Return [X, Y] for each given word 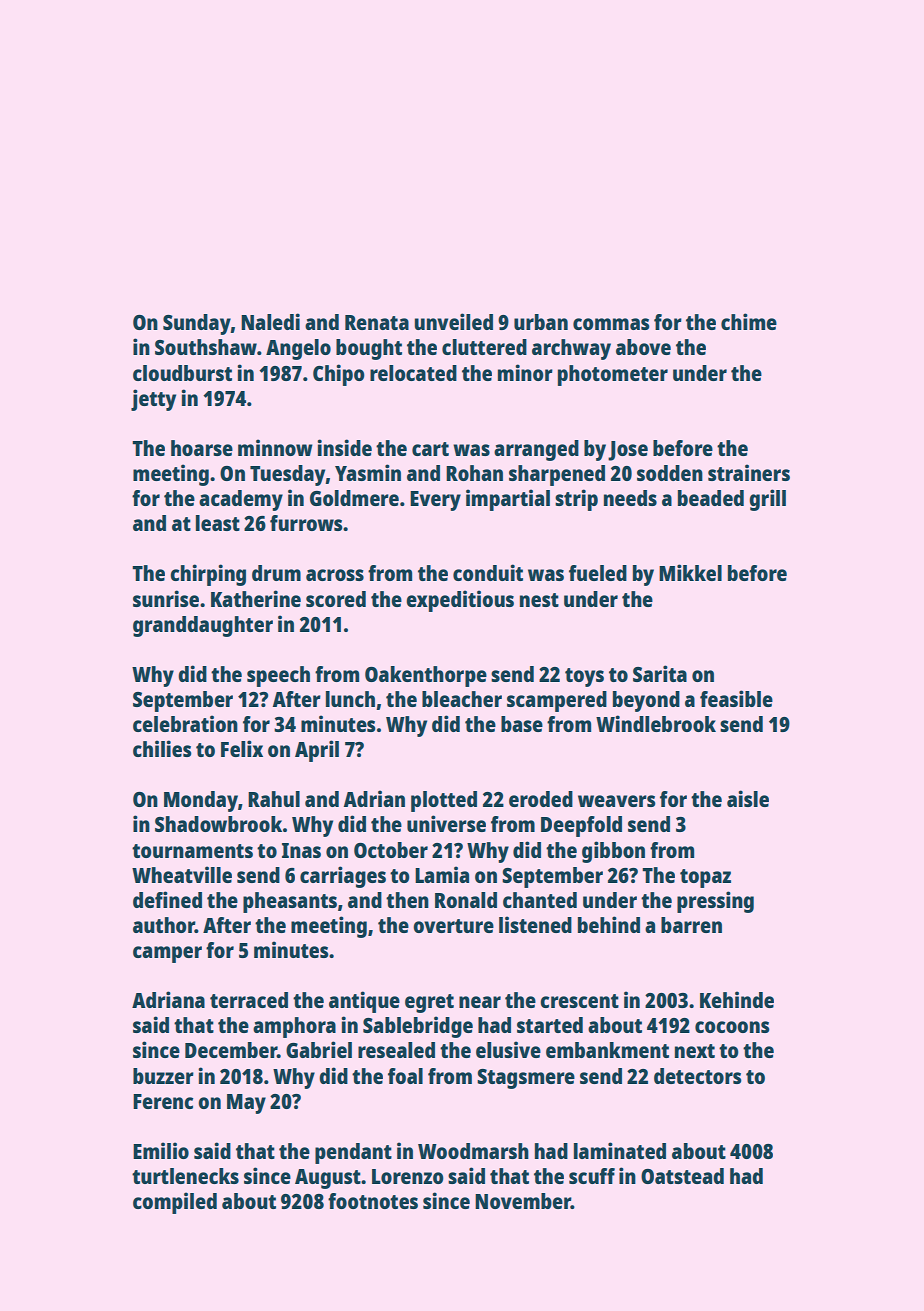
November [523, 1201]
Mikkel [690, 572]
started [550, 1025]
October [391, 850]
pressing [715, 902]
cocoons [732, 1027]
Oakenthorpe [426, 676]
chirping [208, 575]
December [231, 1050]
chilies [162, 748]
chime [749, 321]
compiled [175, 1203]
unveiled [454, 321]
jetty [153, 400]
